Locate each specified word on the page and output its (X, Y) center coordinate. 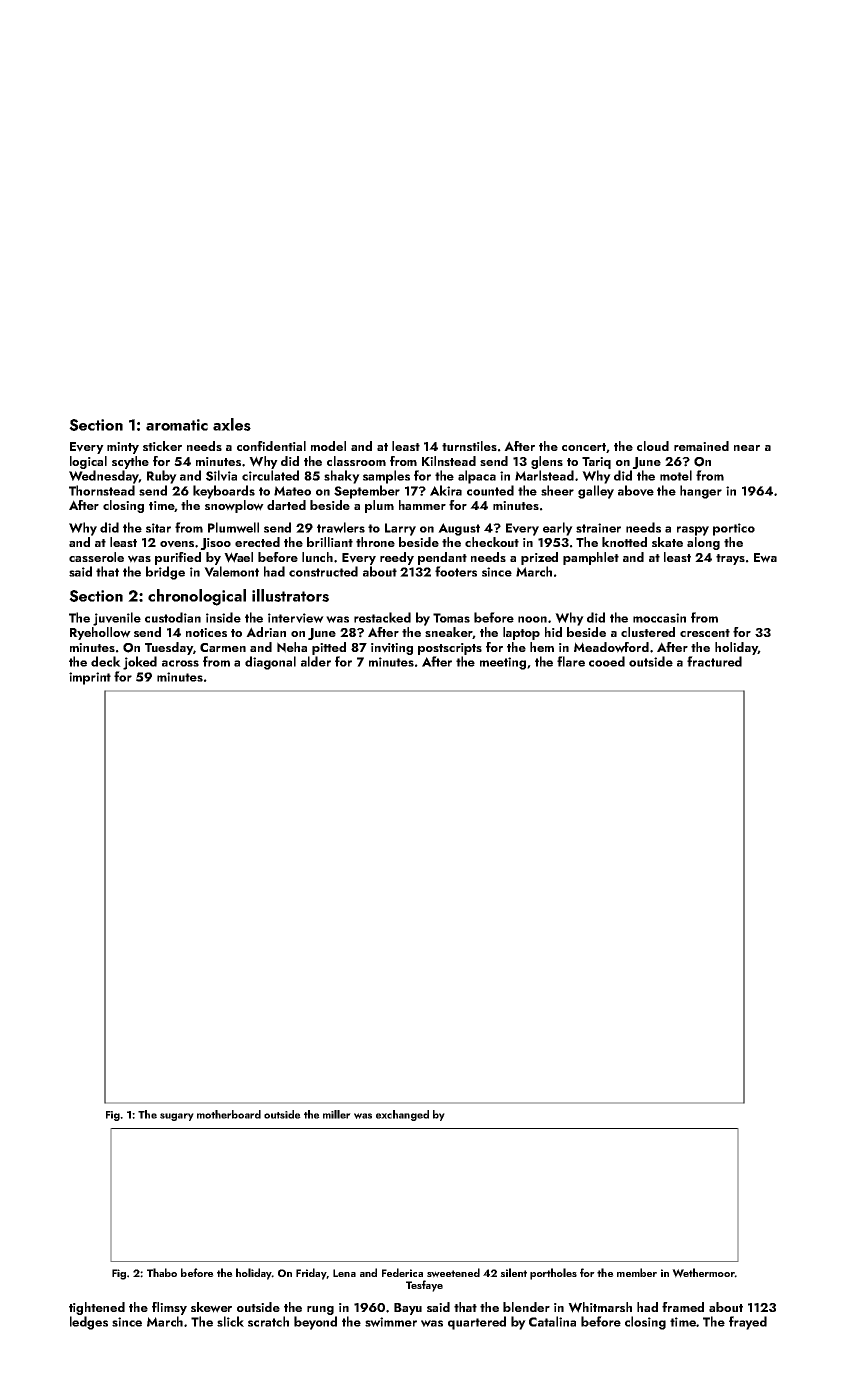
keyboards (224, 492)
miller (337, 1114)
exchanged (402, 1115)
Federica (402, 1272)
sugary (177, 1117)
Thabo (162, 1272)
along (703, 543)
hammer (422, 505)
